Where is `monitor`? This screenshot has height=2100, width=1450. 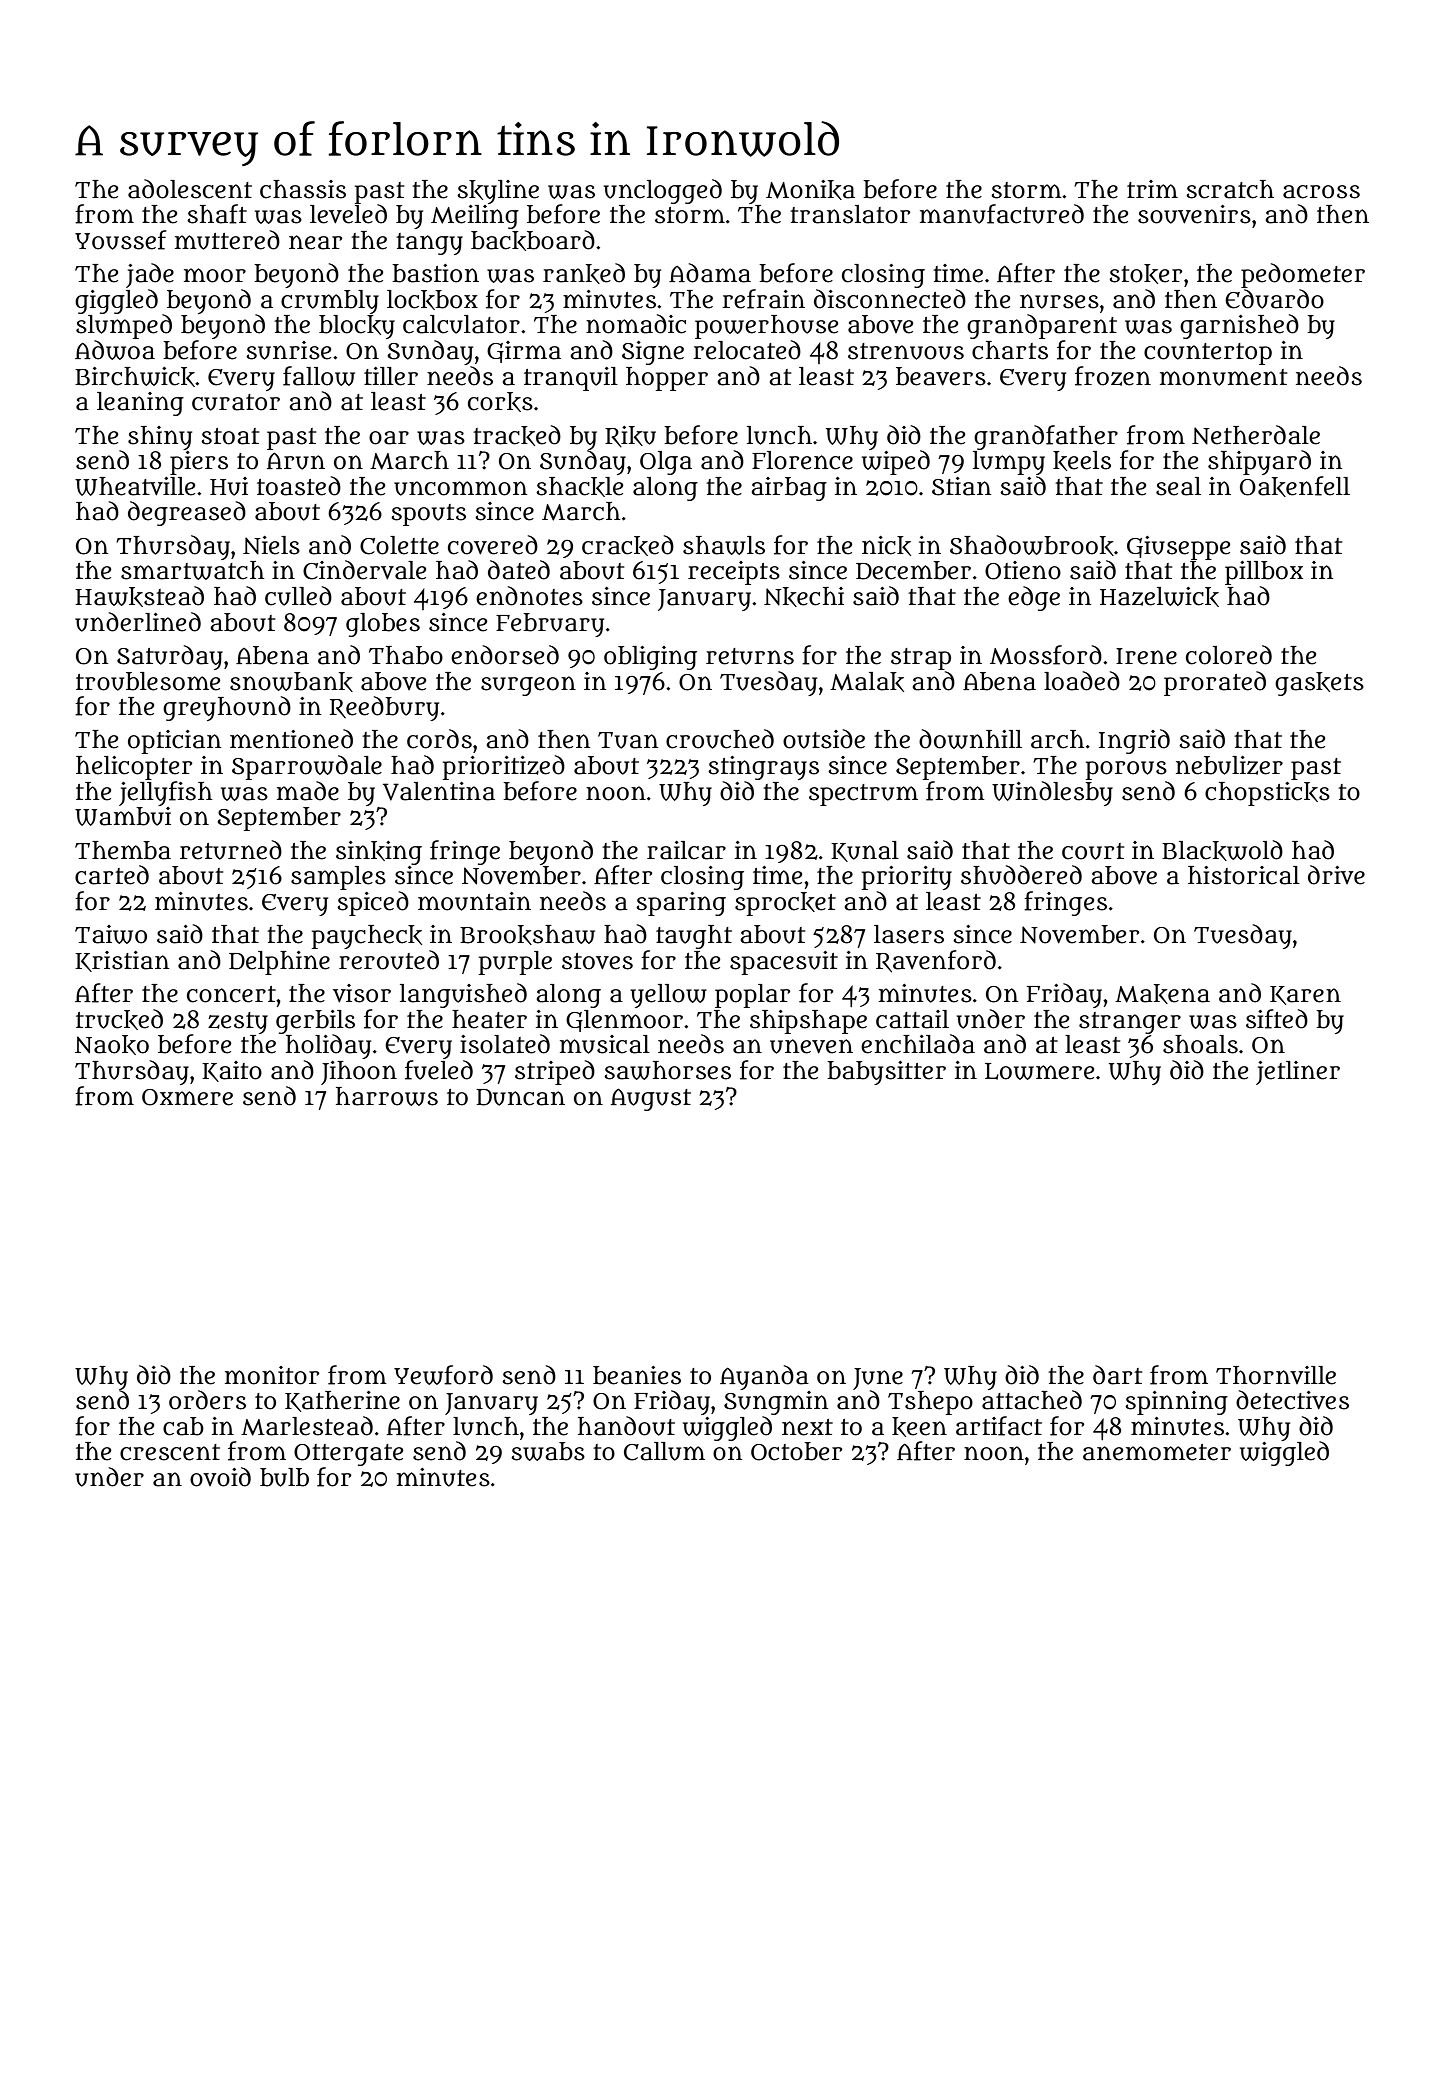
monitor is located at coordinates (272, 1375).
